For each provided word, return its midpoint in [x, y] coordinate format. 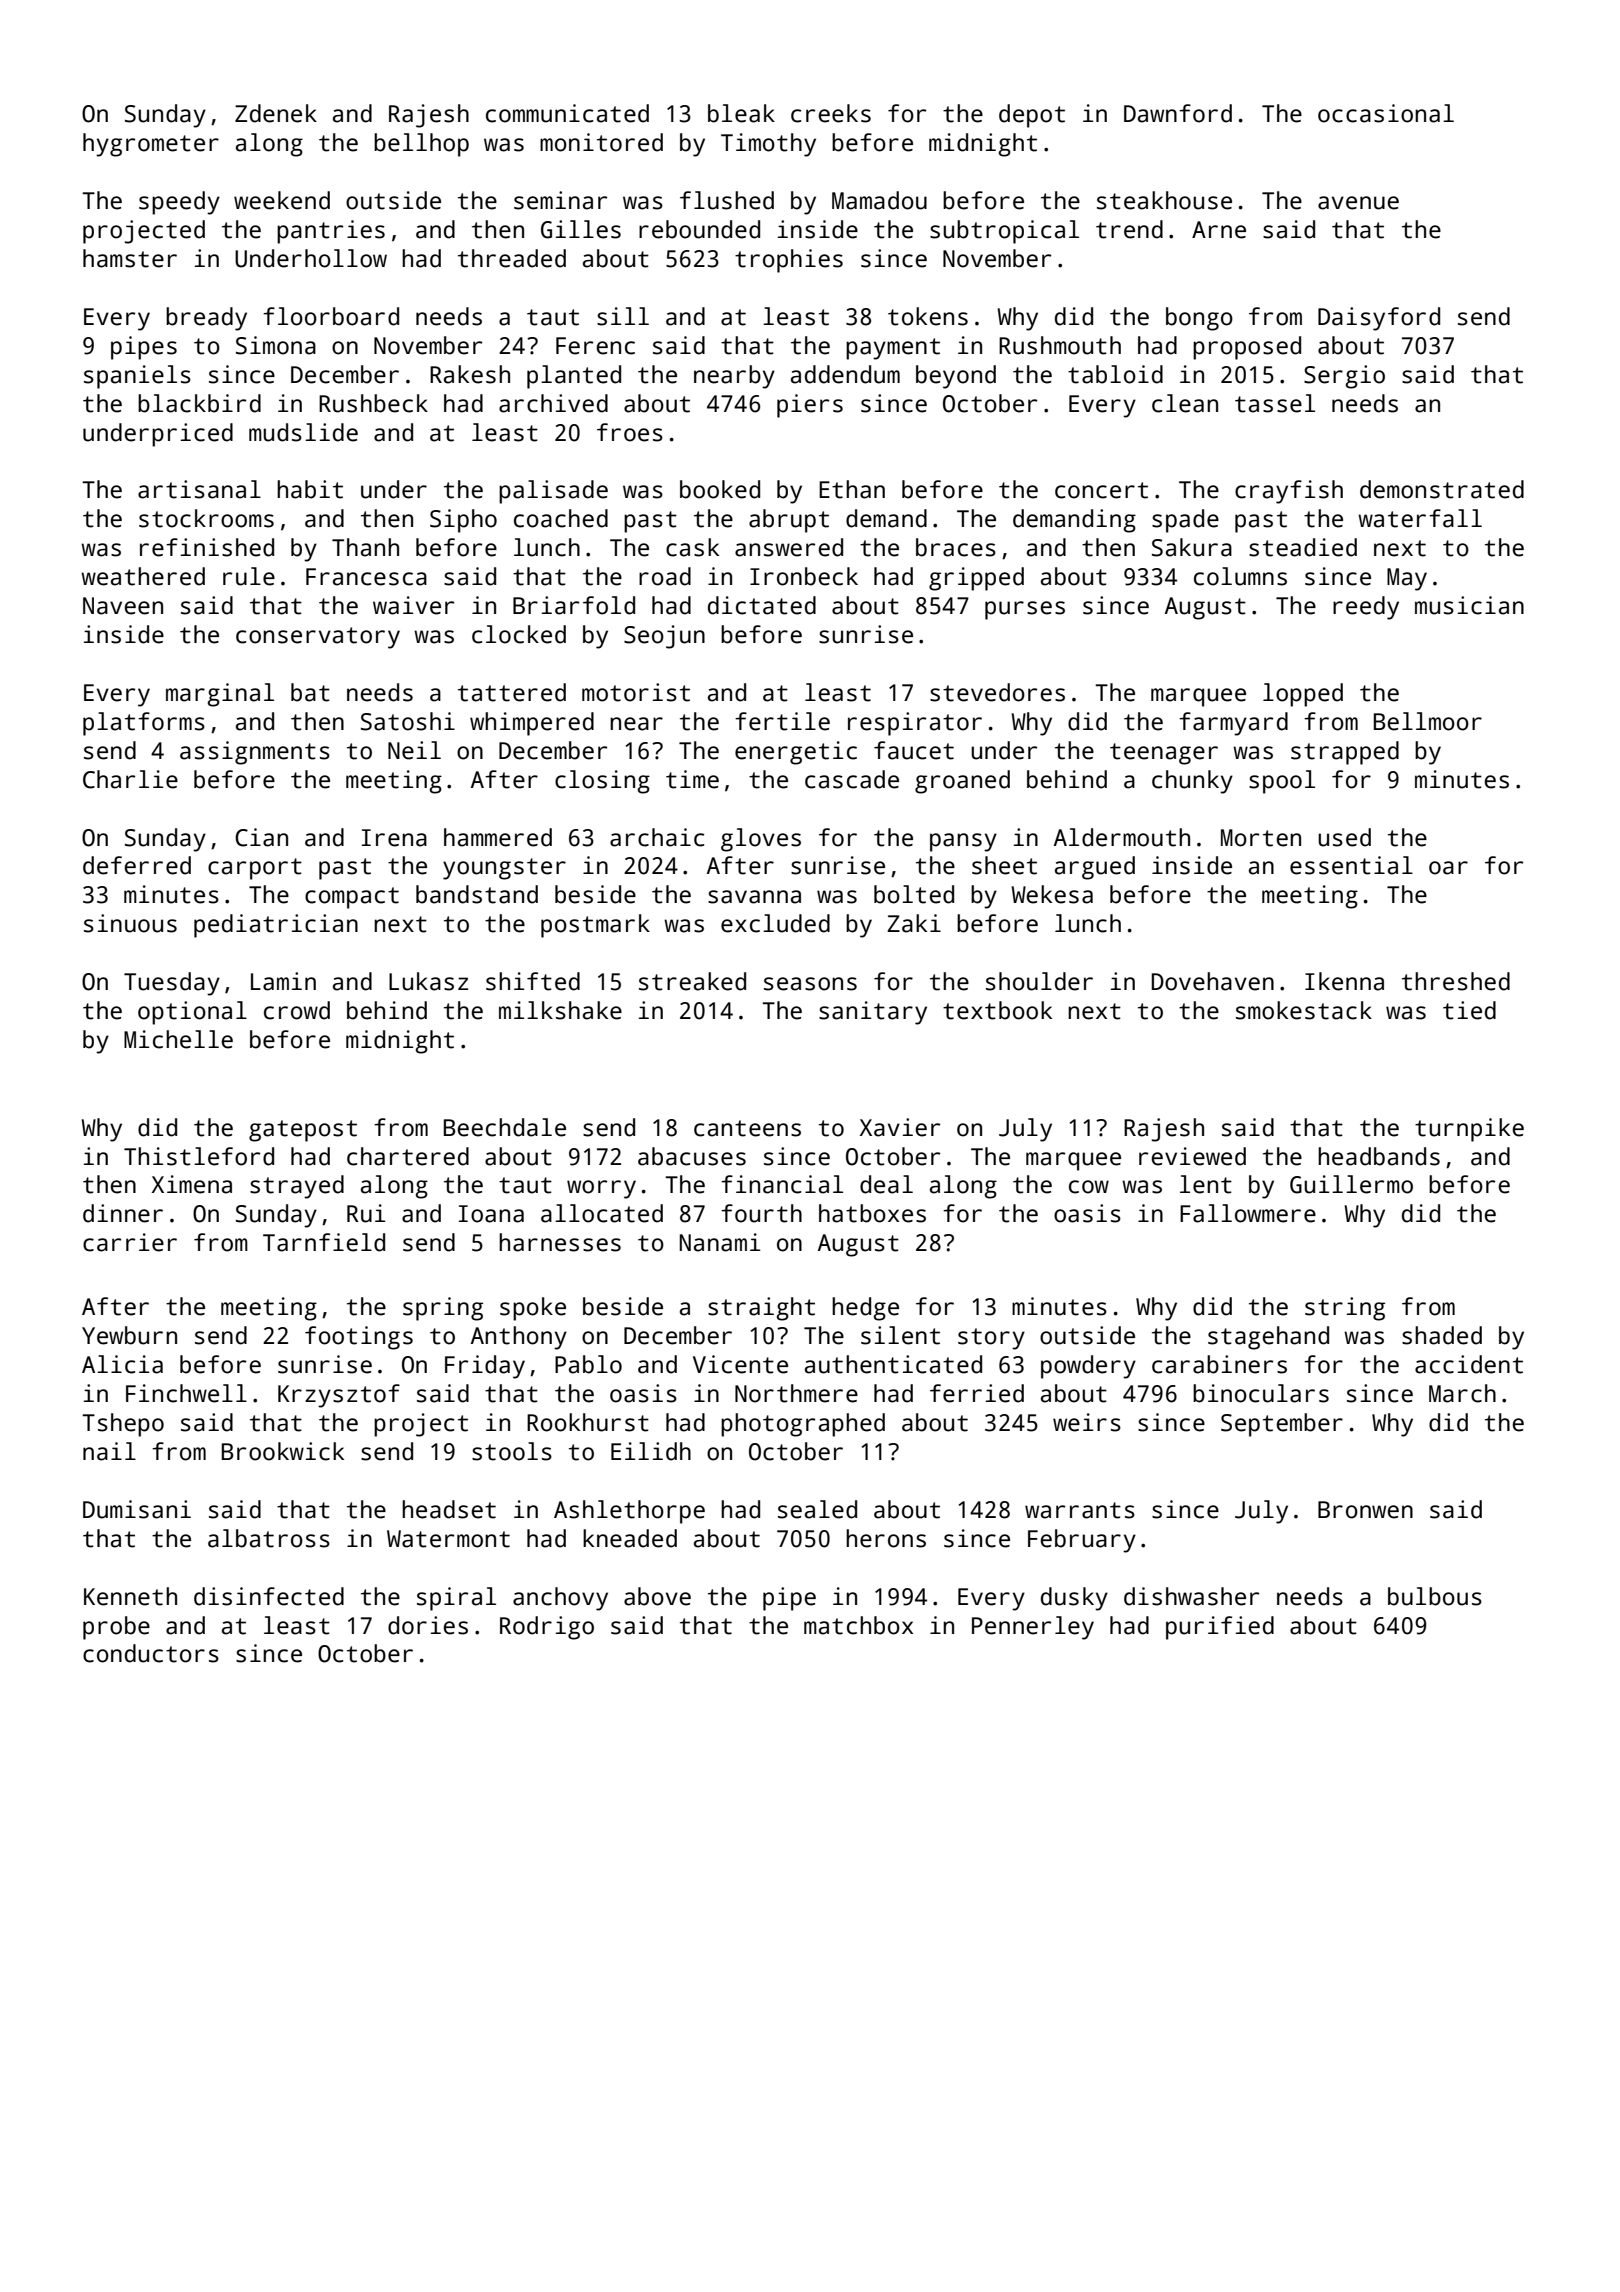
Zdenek [276, 113]
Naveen [123, 606]
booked [720, 489]
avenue [1358, 203]
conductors [151, 1653]
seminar [560, 200]
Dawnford [1178, 113]
